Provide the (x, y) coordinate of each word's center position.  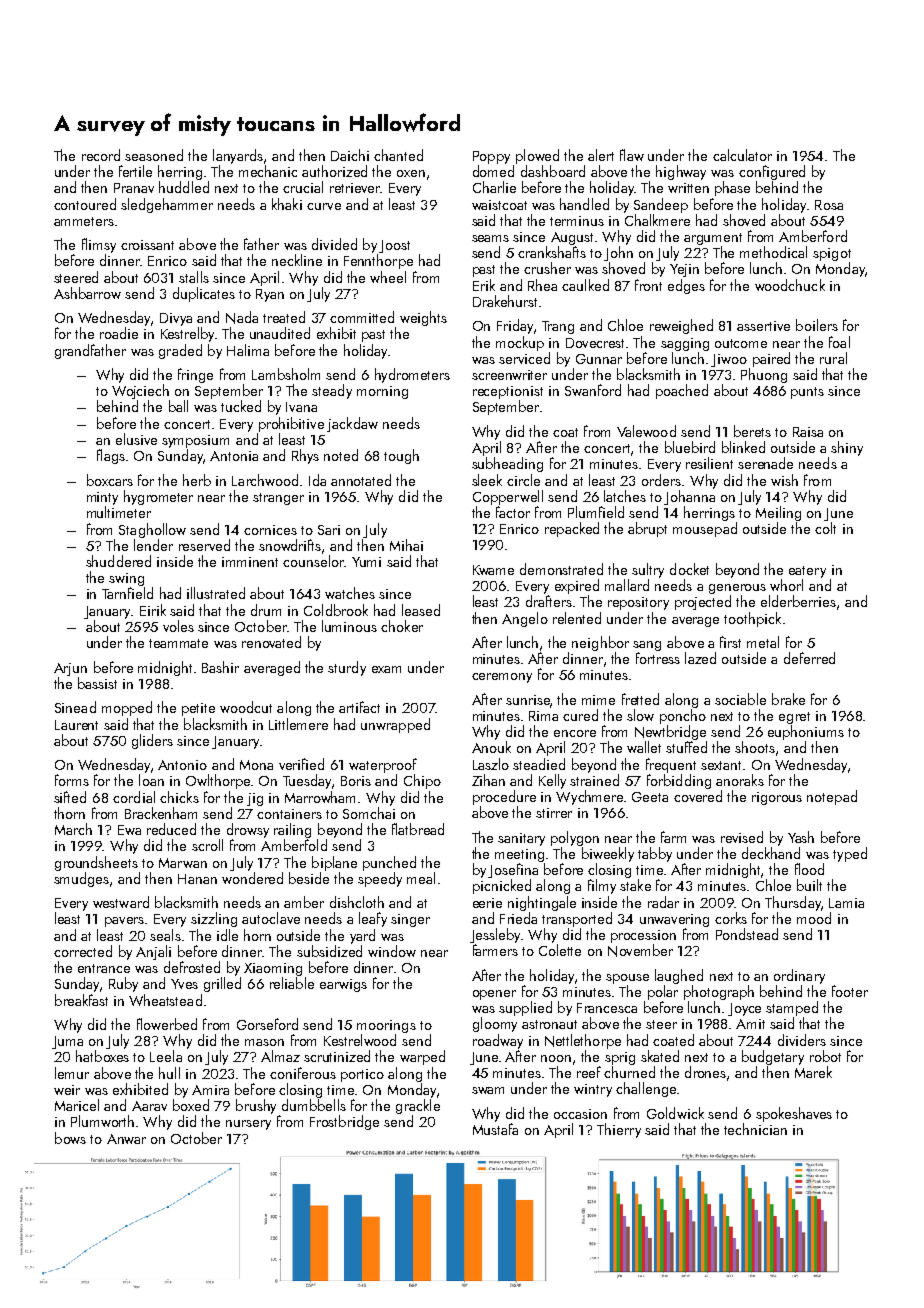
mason (264, 1042)
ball (178, 406)
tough (401, 456)
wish (784, 480)
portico (362, 1075)
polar (663, 992)
